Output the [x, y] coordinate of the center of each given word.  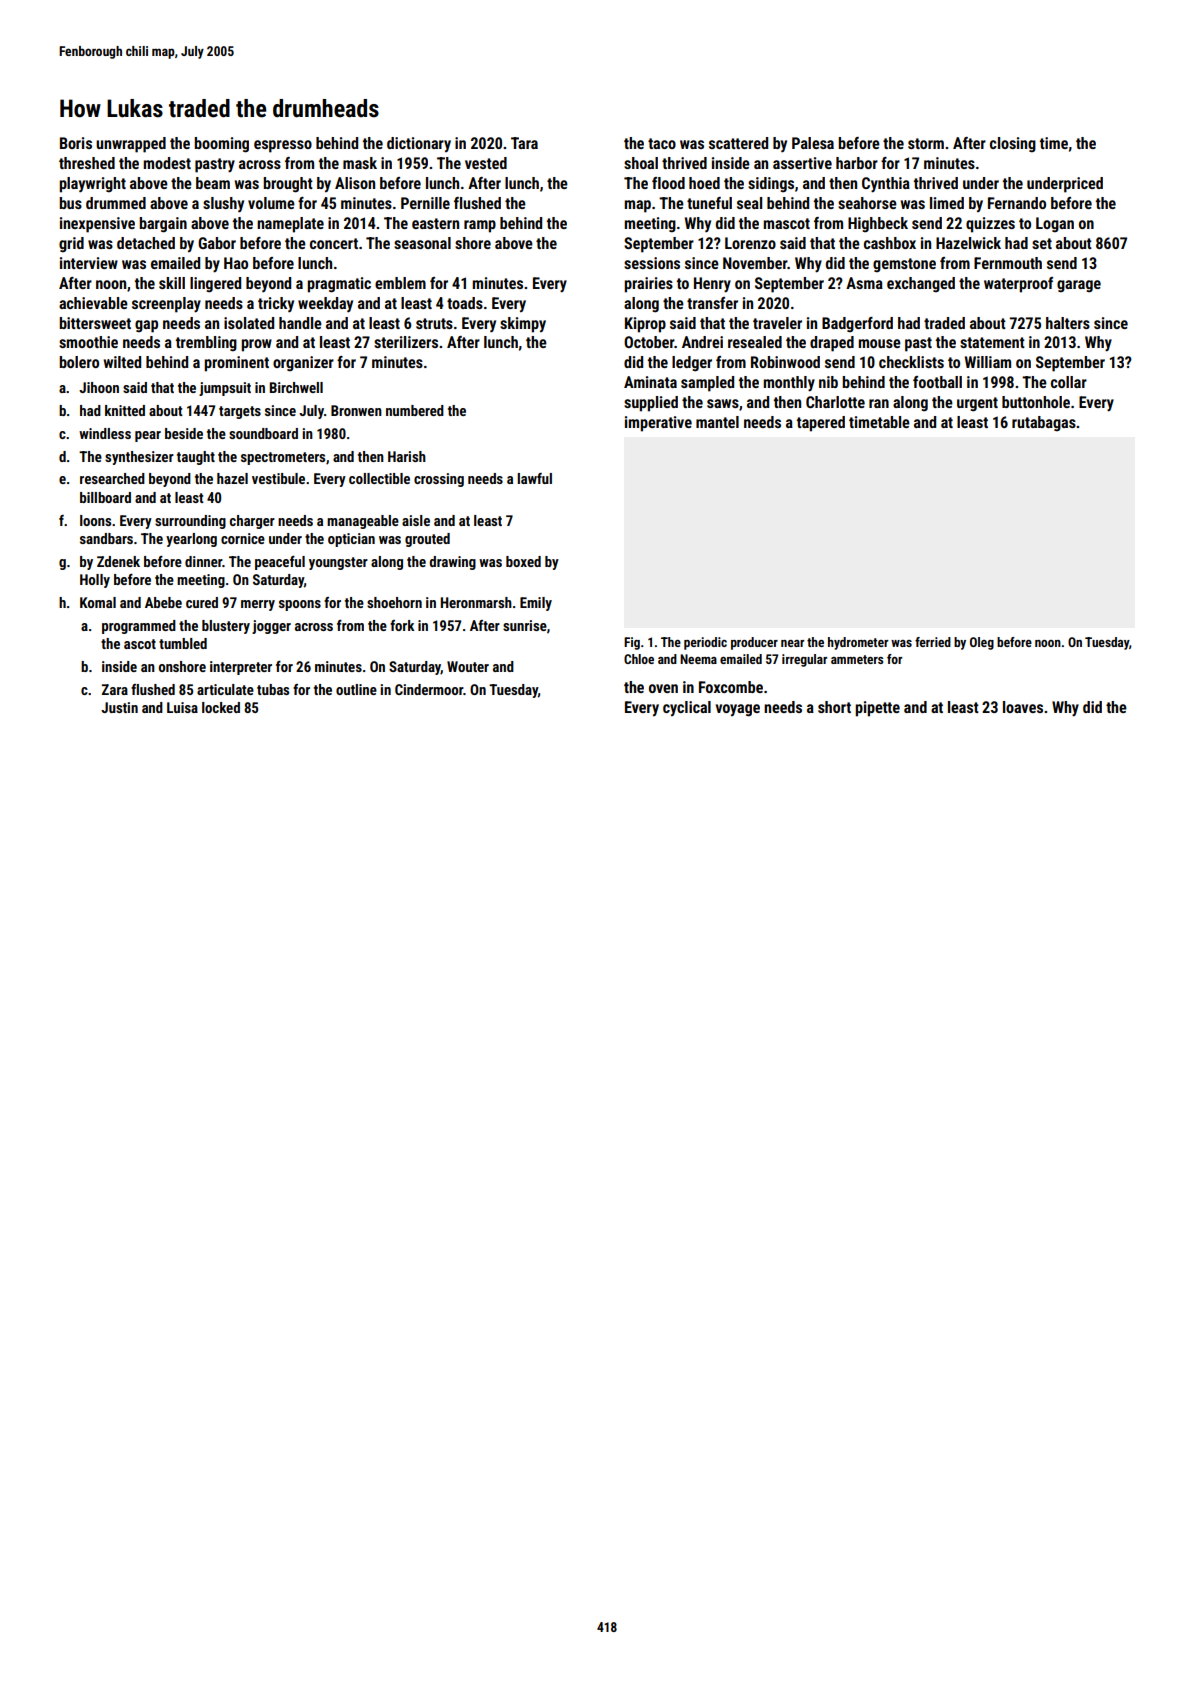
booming [221, 145]
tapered [821, 424]
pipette [877, 709]
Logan [1055, 225]
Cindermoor [429, 689]
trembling [206, 344]
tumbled [183, 643]
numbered [415, 410]
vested [486, 163]
